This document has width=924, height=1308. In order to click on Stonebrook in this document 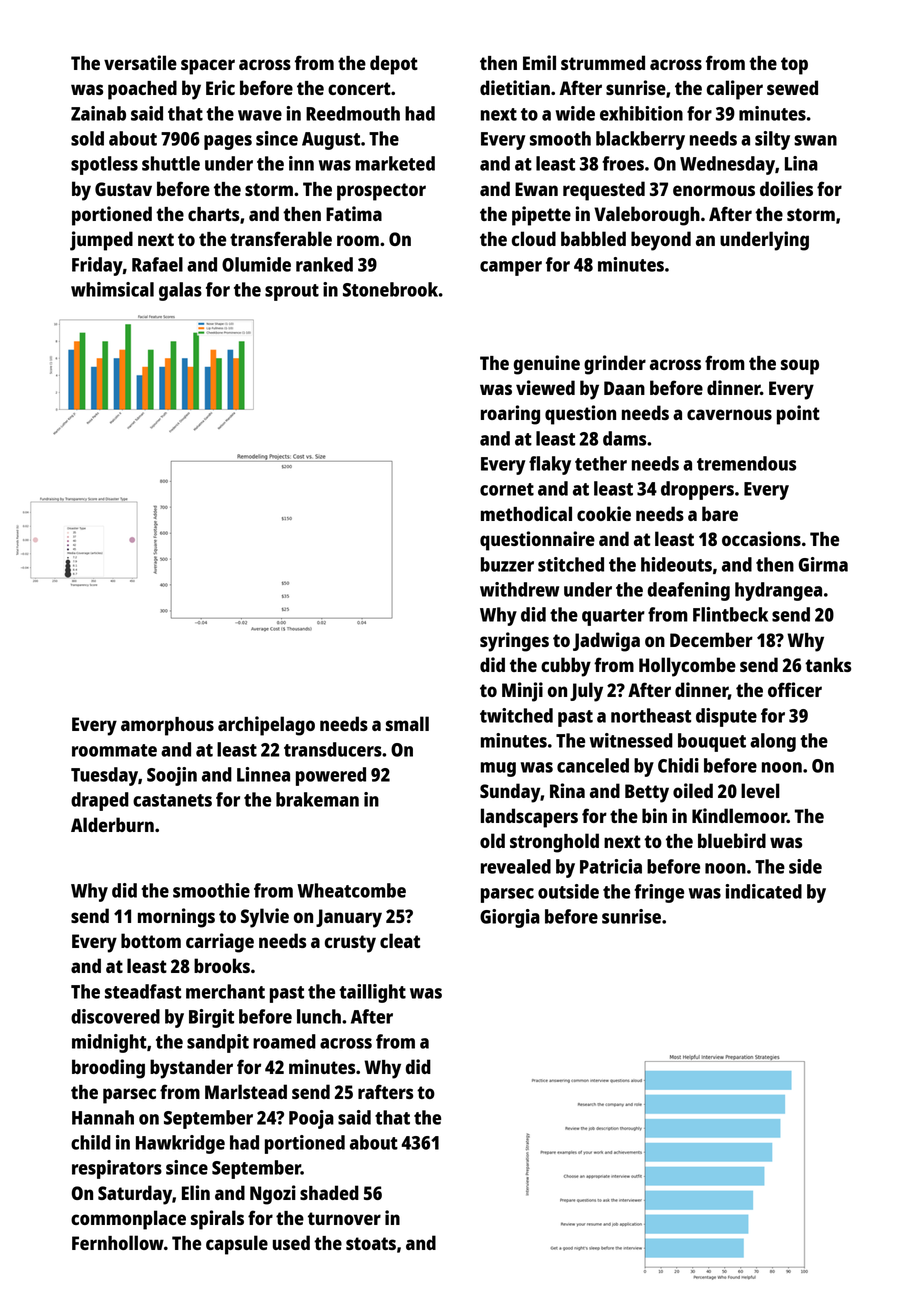, I will do `click(390, 289)`.
